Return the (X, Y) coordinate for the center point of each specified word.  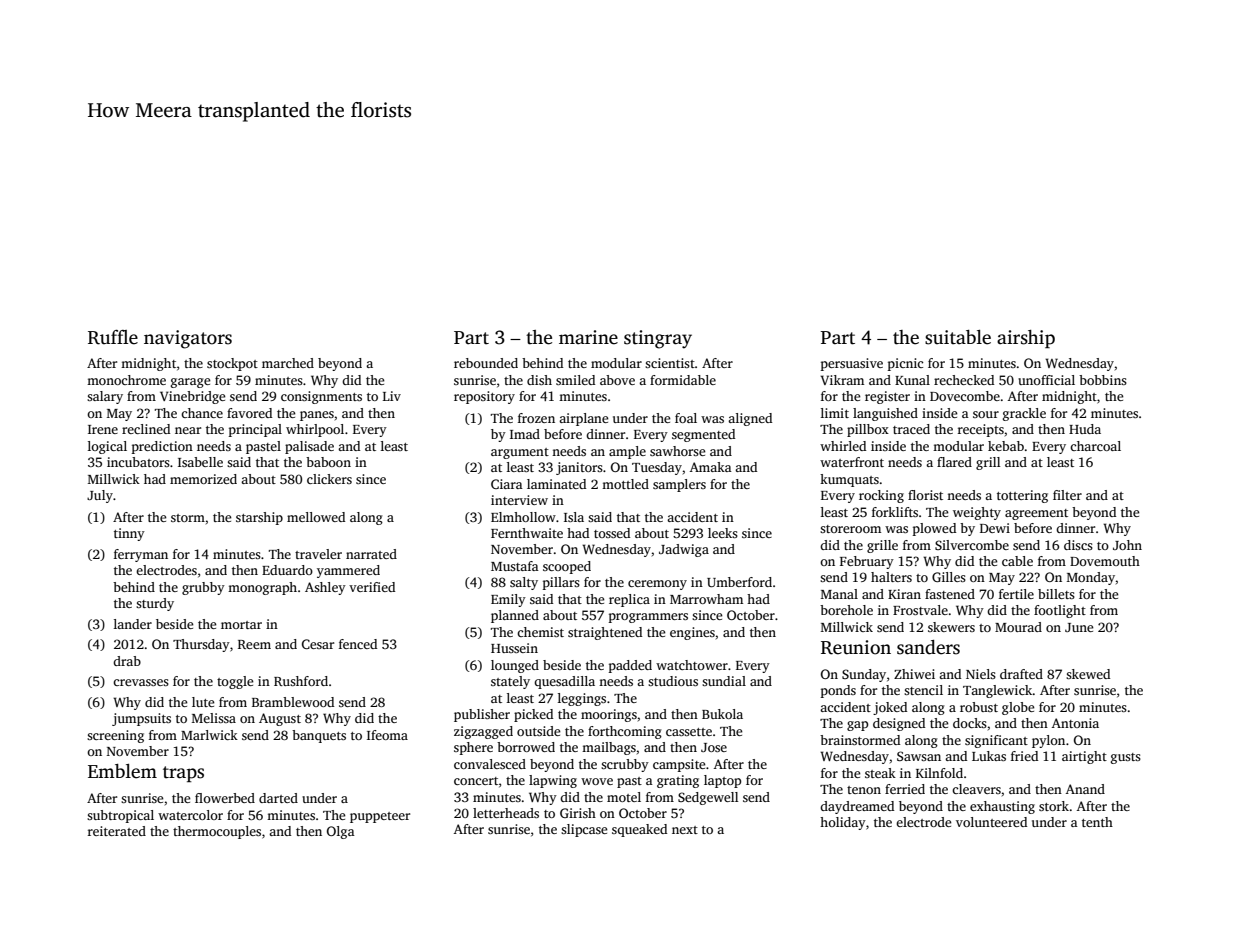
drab (127, 661)
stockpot (232, 364)
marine (588, 337)
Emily (508, 600)
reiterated (117, 831)
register (887, 397)
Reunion (856, 647)
